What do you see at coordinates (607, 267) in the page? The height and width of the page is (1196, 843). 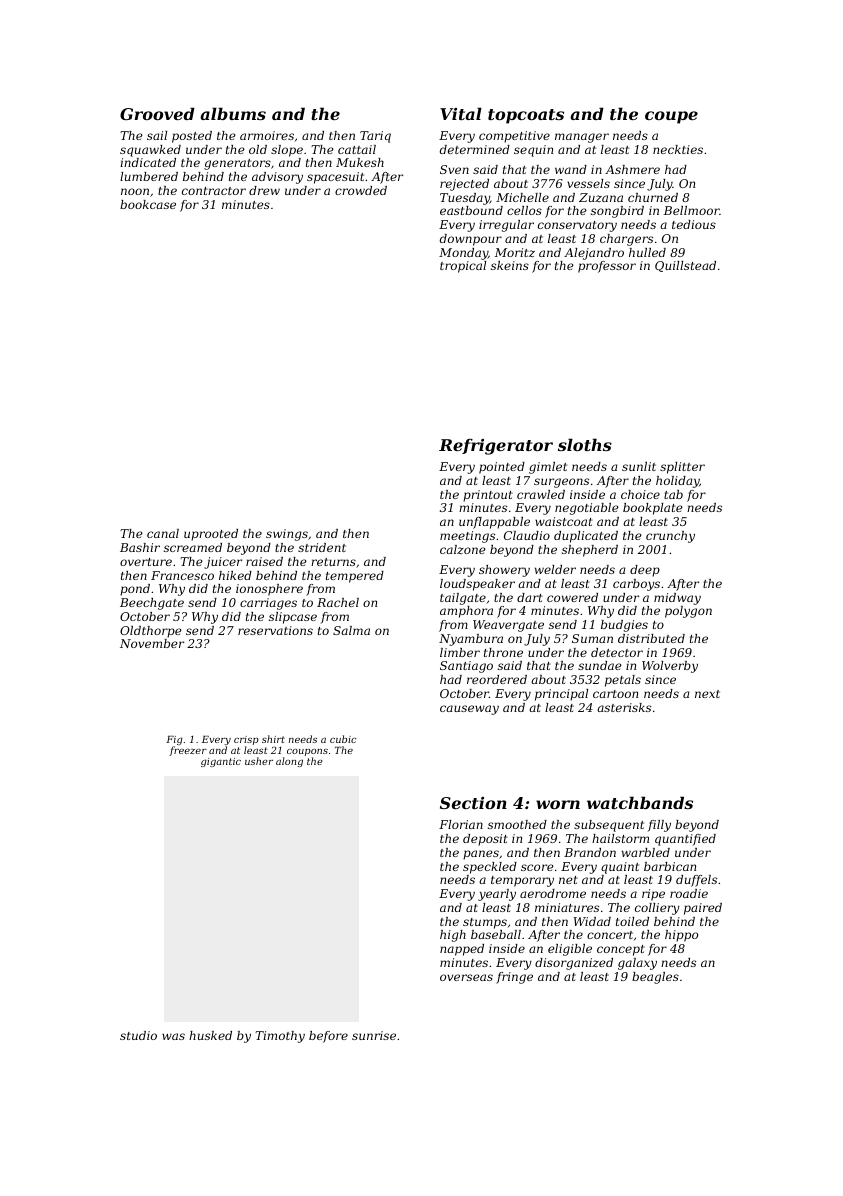 I see `professor` at bounding box center [607, 267].
